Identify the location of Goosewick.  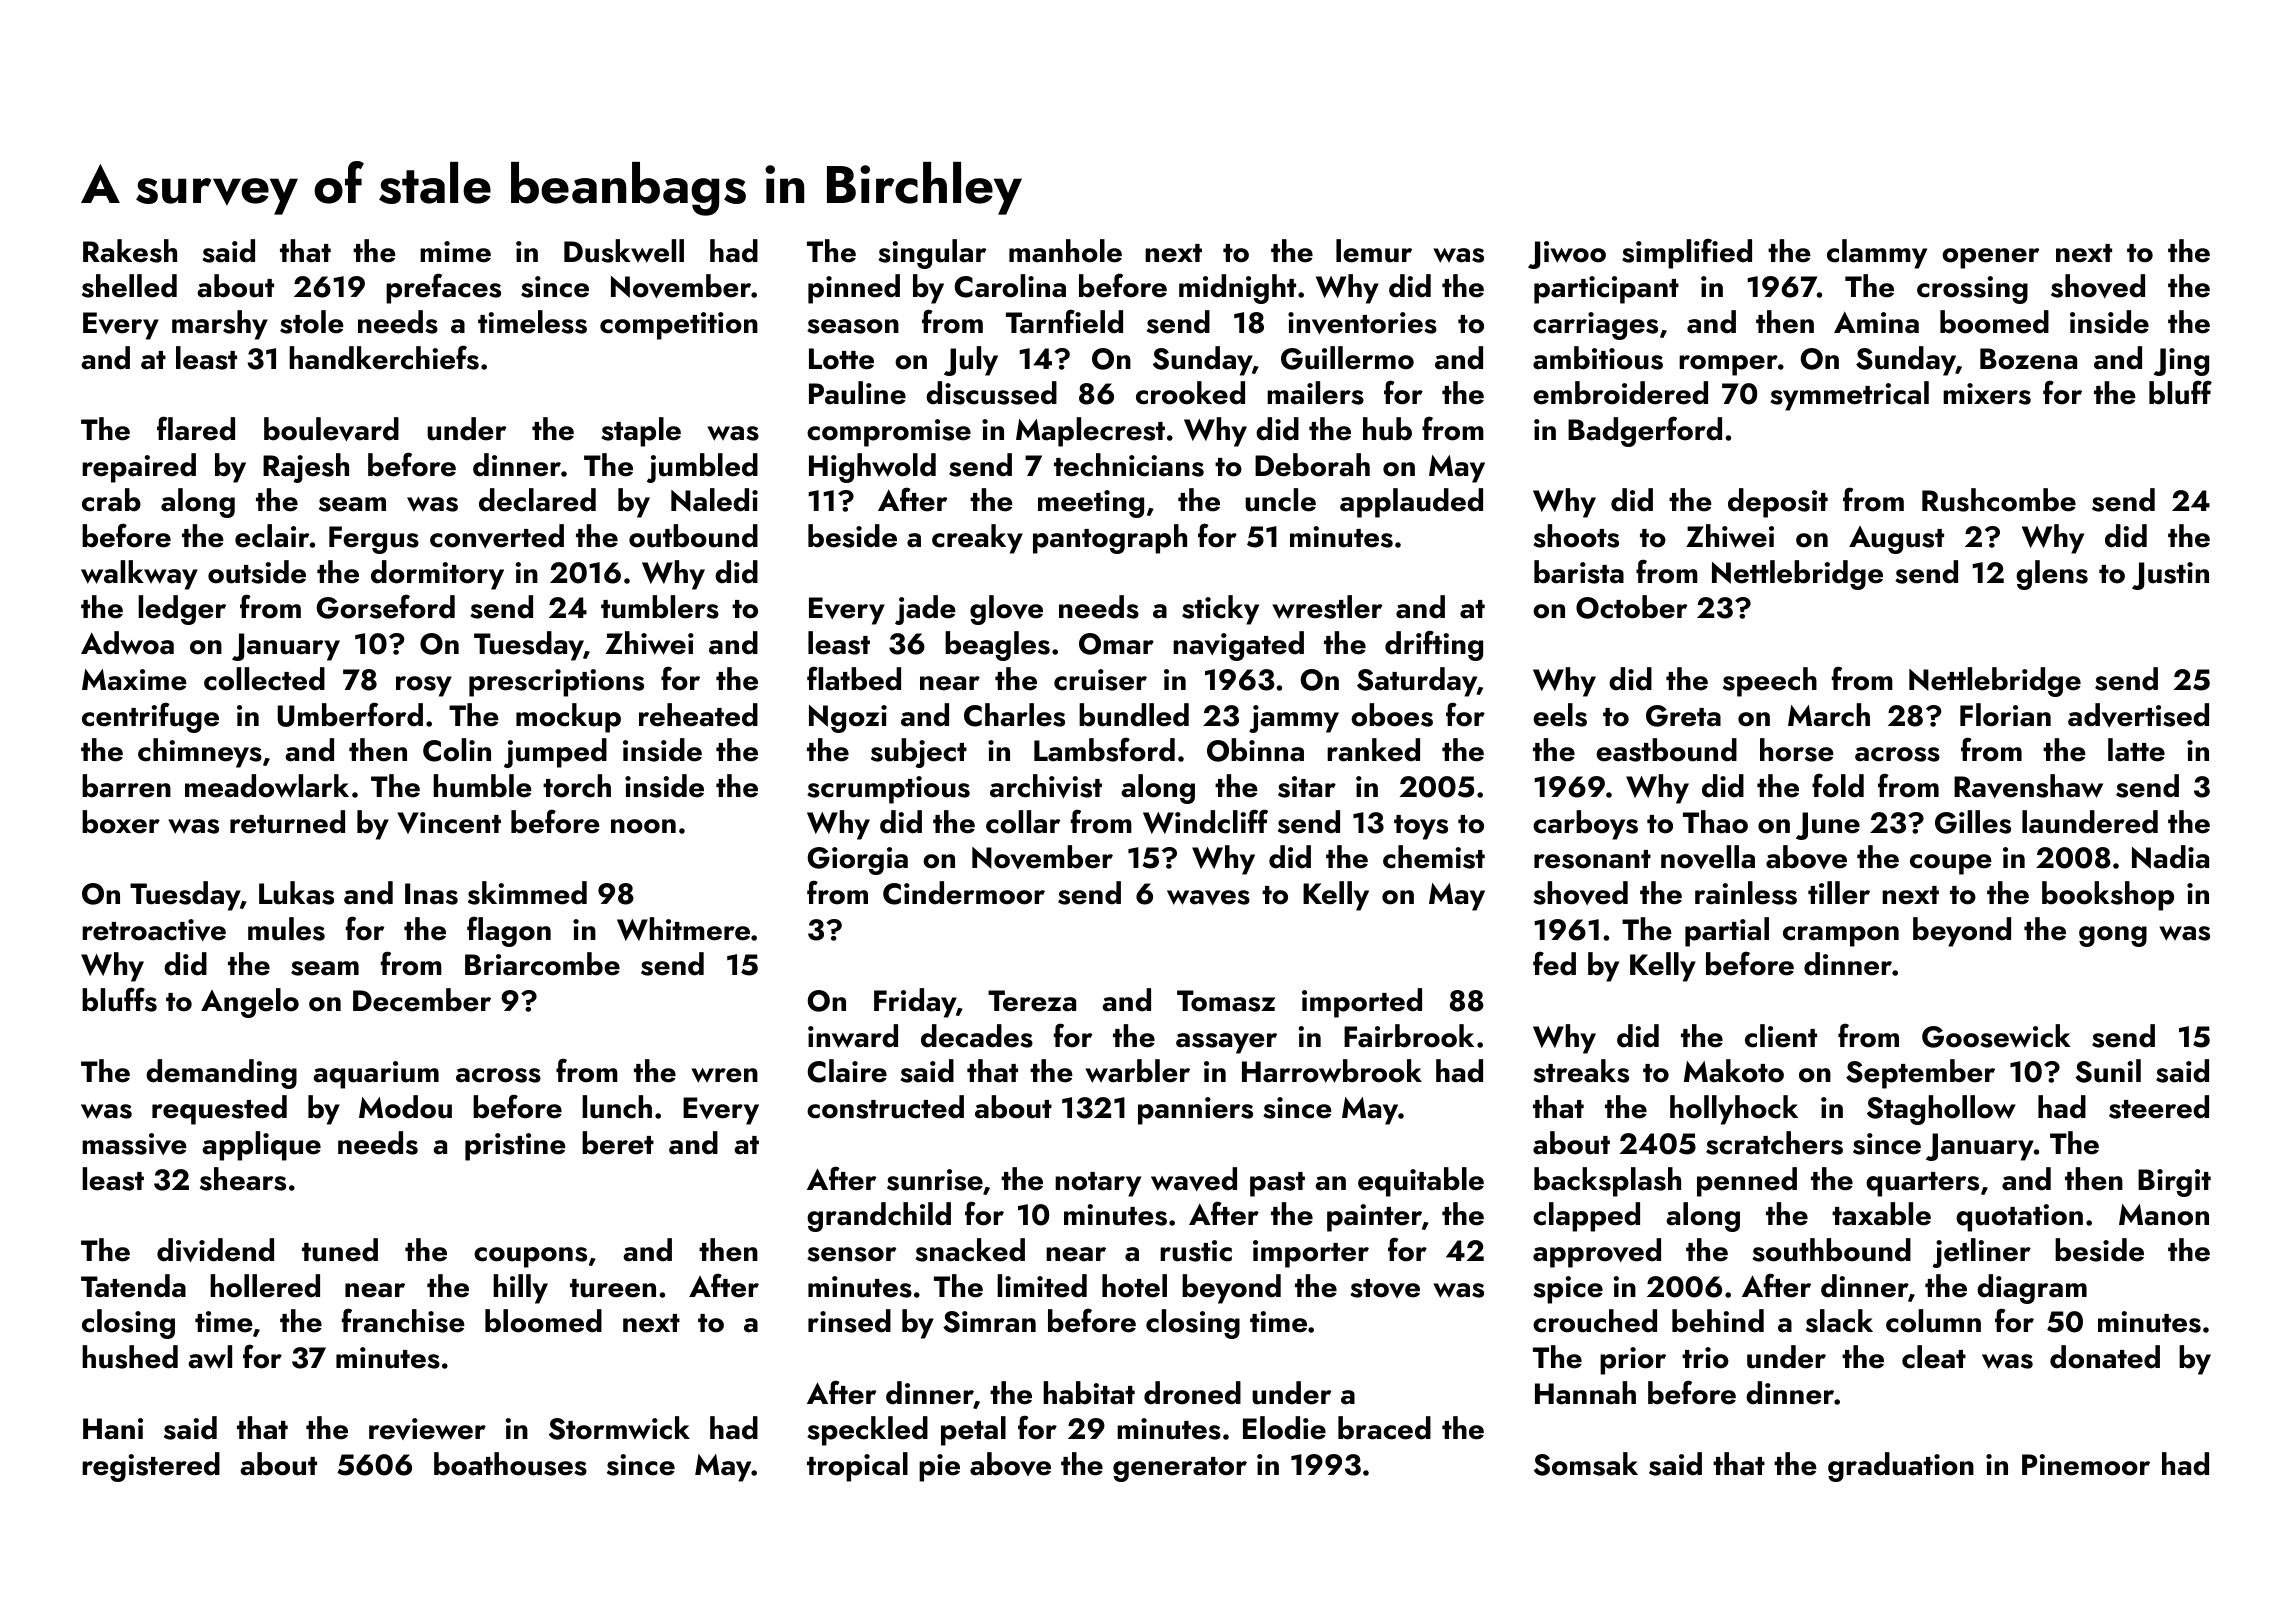
(1996, 1036).
